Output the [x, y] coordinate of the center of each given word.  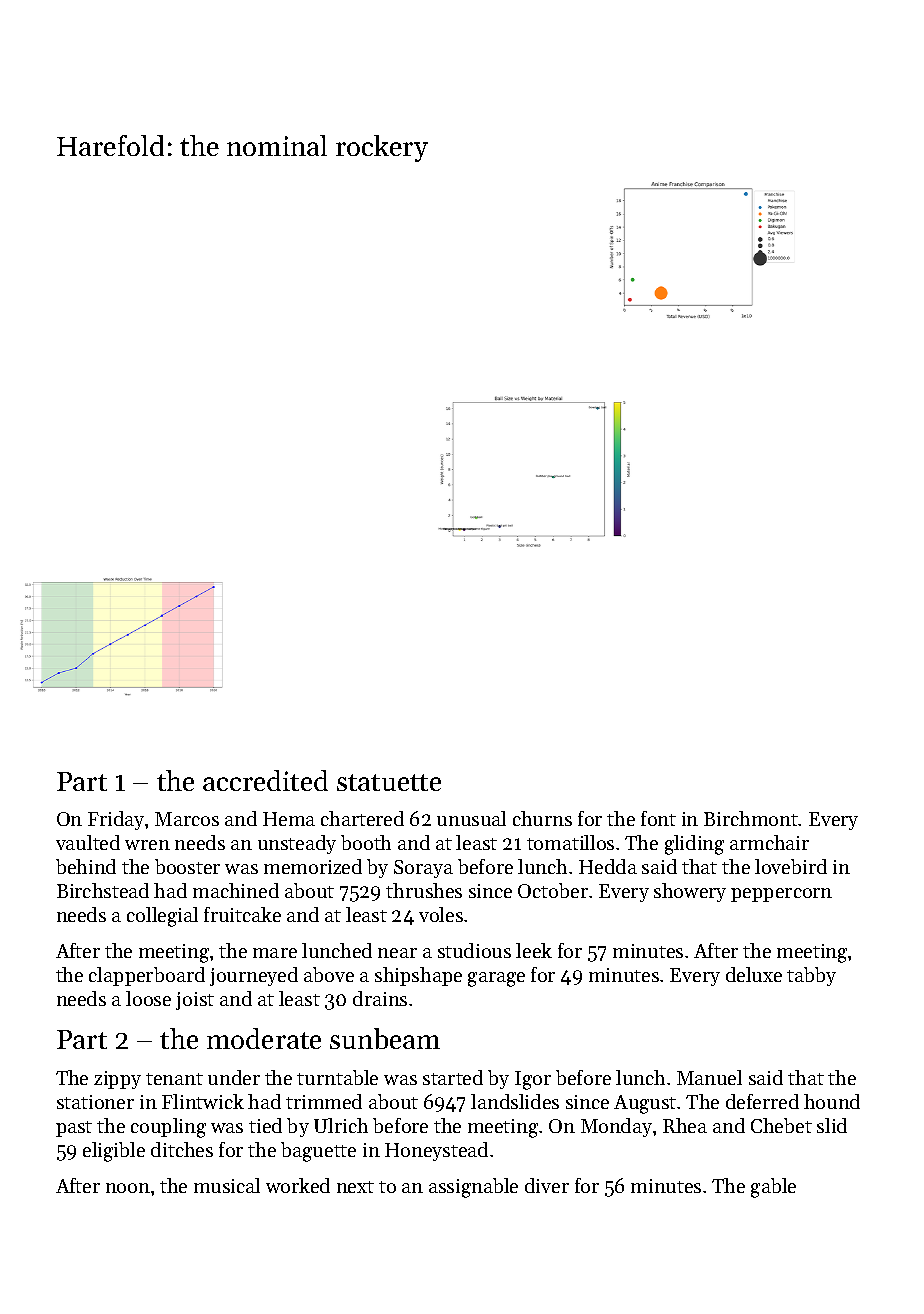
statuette [389, 782]
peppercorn [781, 895]
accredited [265, 780]
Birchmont [751, 818]
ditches [182, 1149]
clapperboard [147, 976]
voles [441, 914]
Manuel [709, 1077]
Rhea [685, 1125]
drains [380, 998]
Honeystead [436, 1151]
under [234, 1077]
